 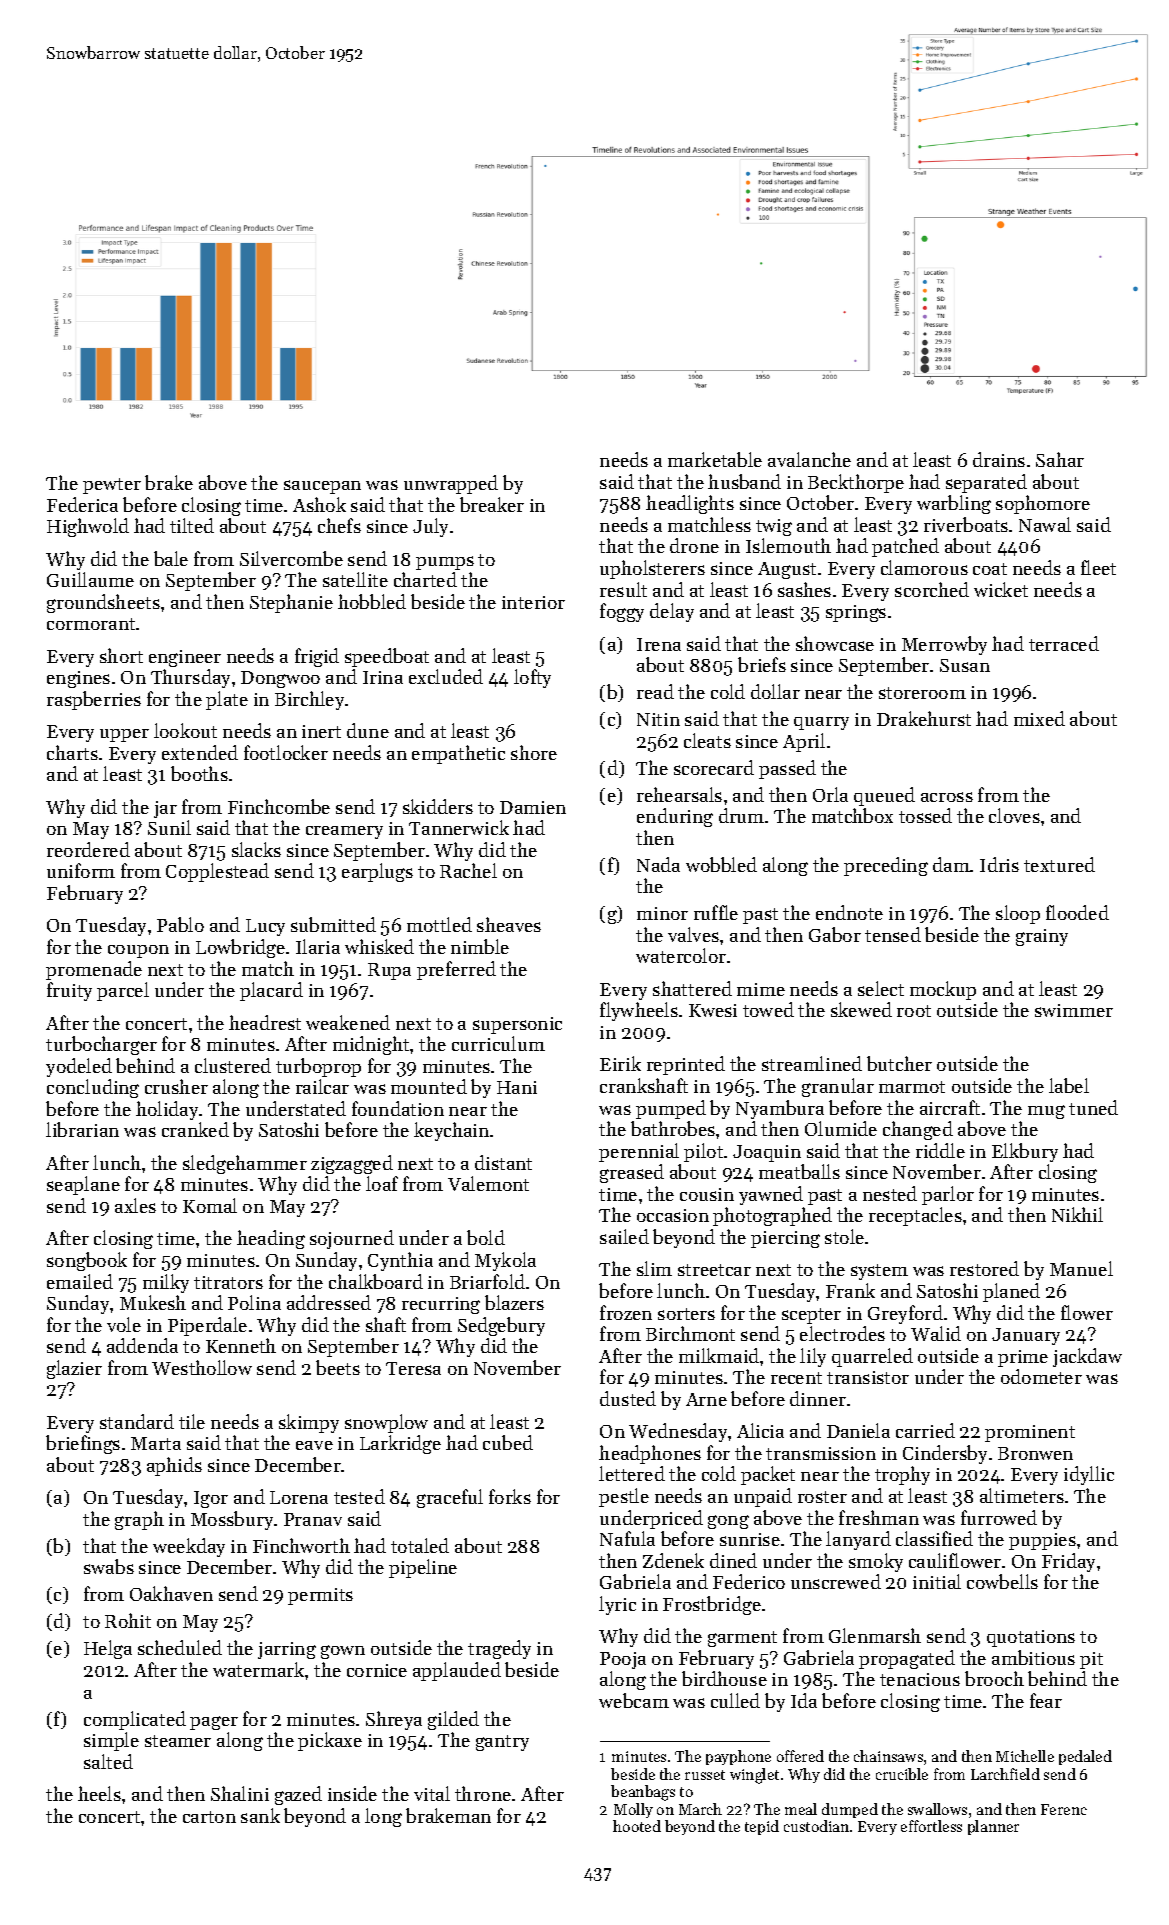 What do you see at coordinates (82, 504) in the page?
I see `Federica` at bounding box center [82, 504].
